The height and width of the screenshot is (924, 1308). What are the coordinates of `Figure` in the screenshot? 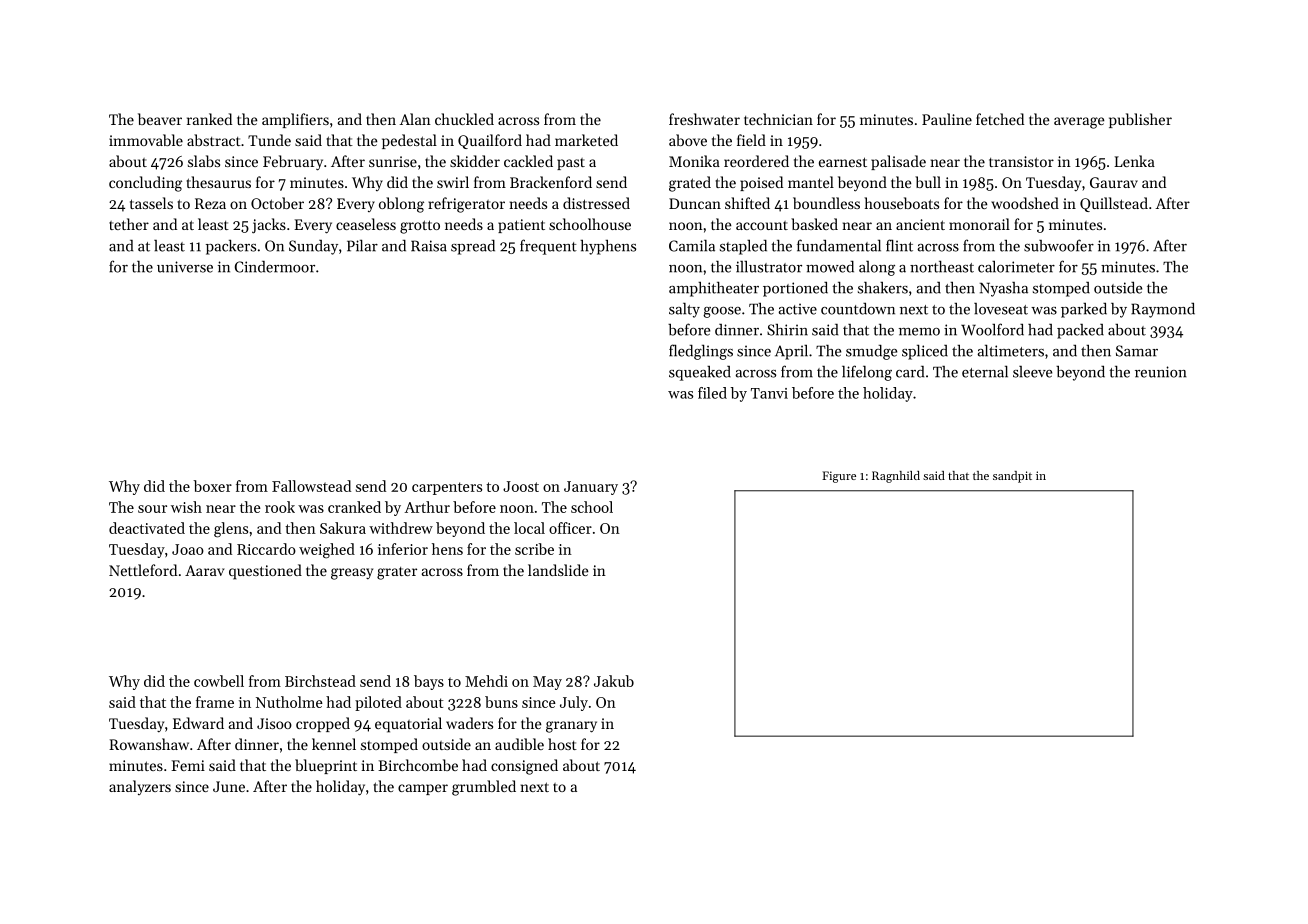 It's located at (839, 477).
